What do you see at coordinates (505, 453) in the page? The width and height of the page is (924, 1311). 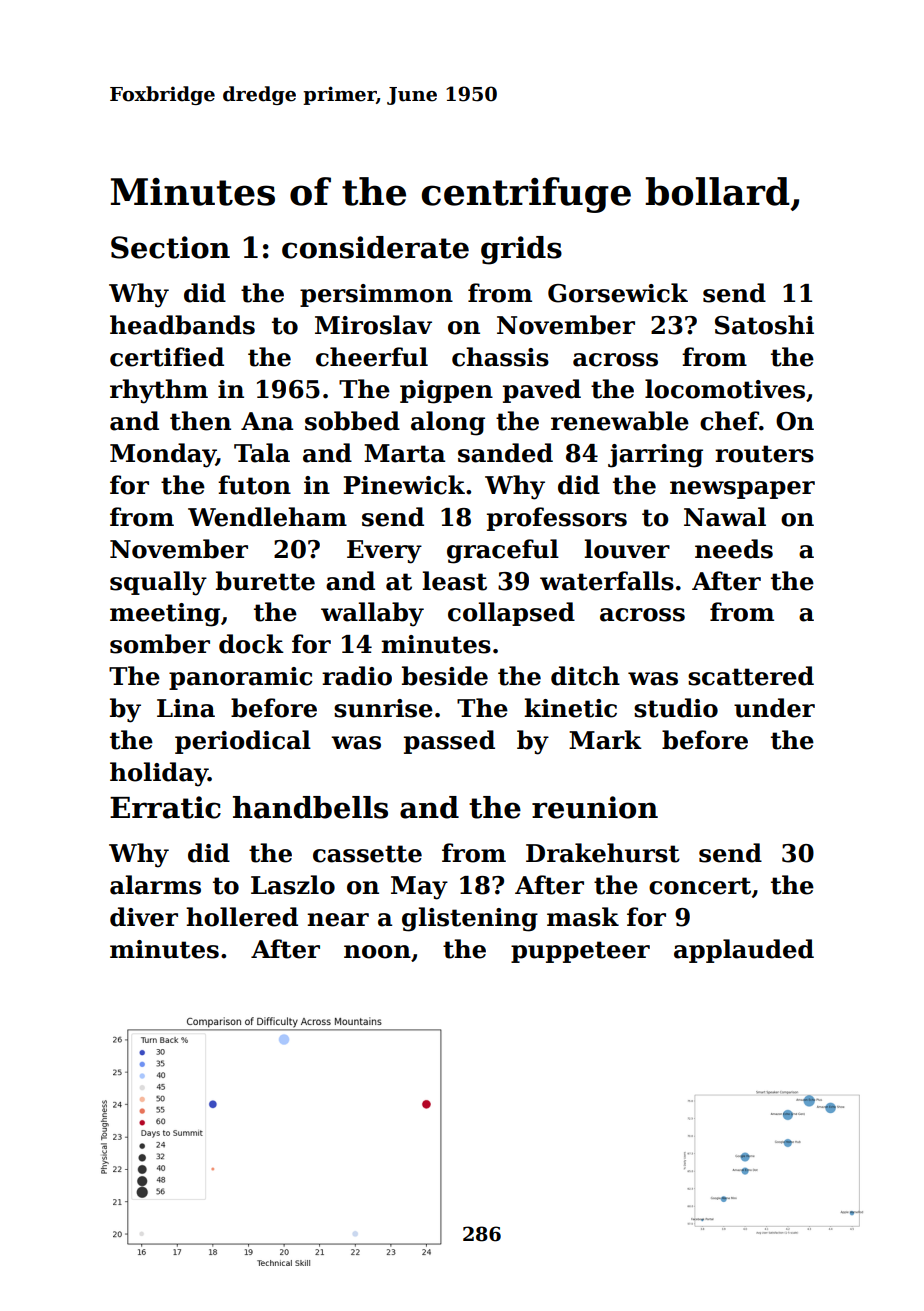 I see `sanded` at bounding box center [505, 453].
